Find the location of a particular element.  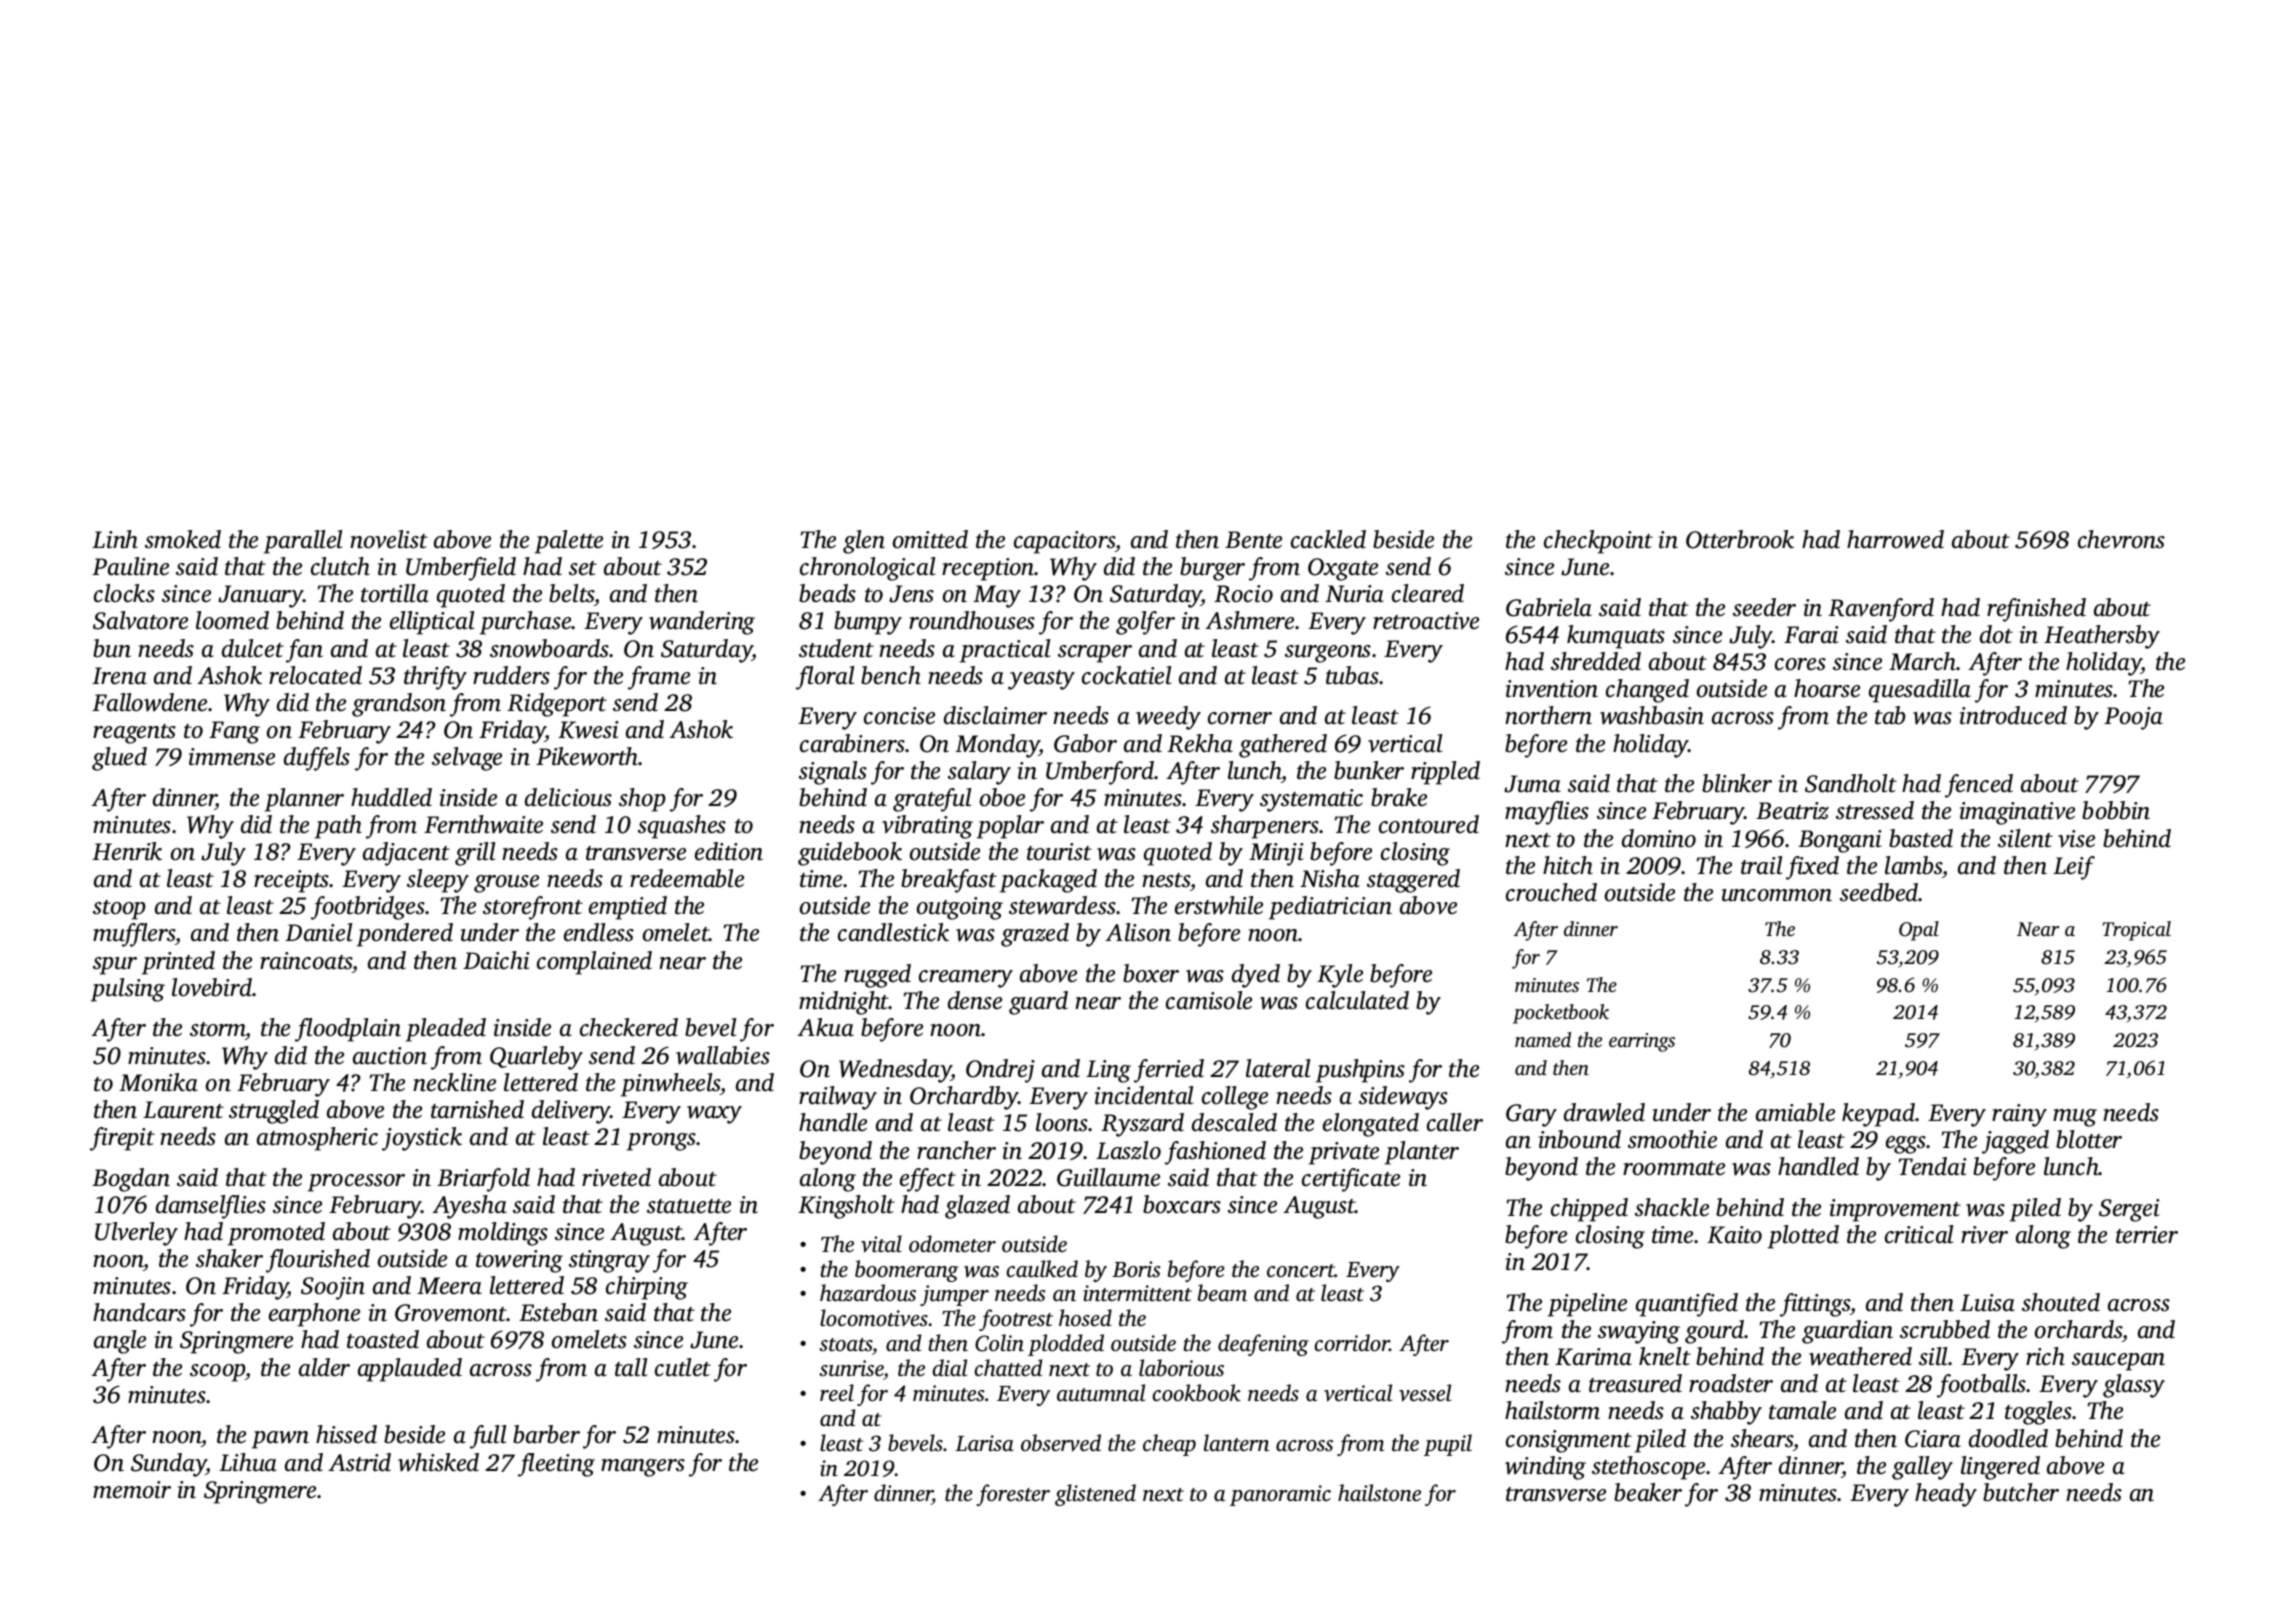

wallabies is located at coordinates (723, 1055).
